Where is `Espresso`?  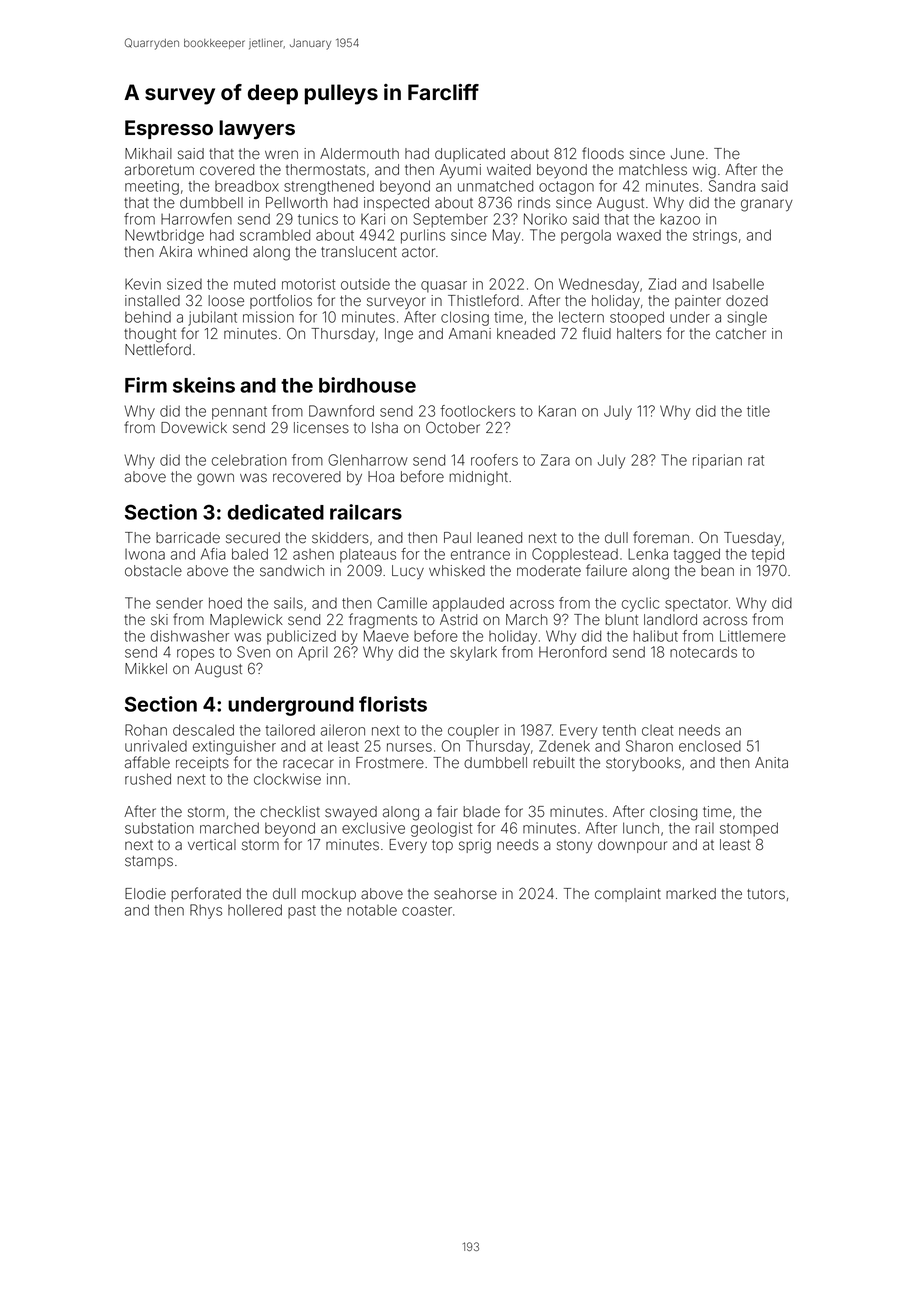 Espresso is located at coordinates (169, 129).
